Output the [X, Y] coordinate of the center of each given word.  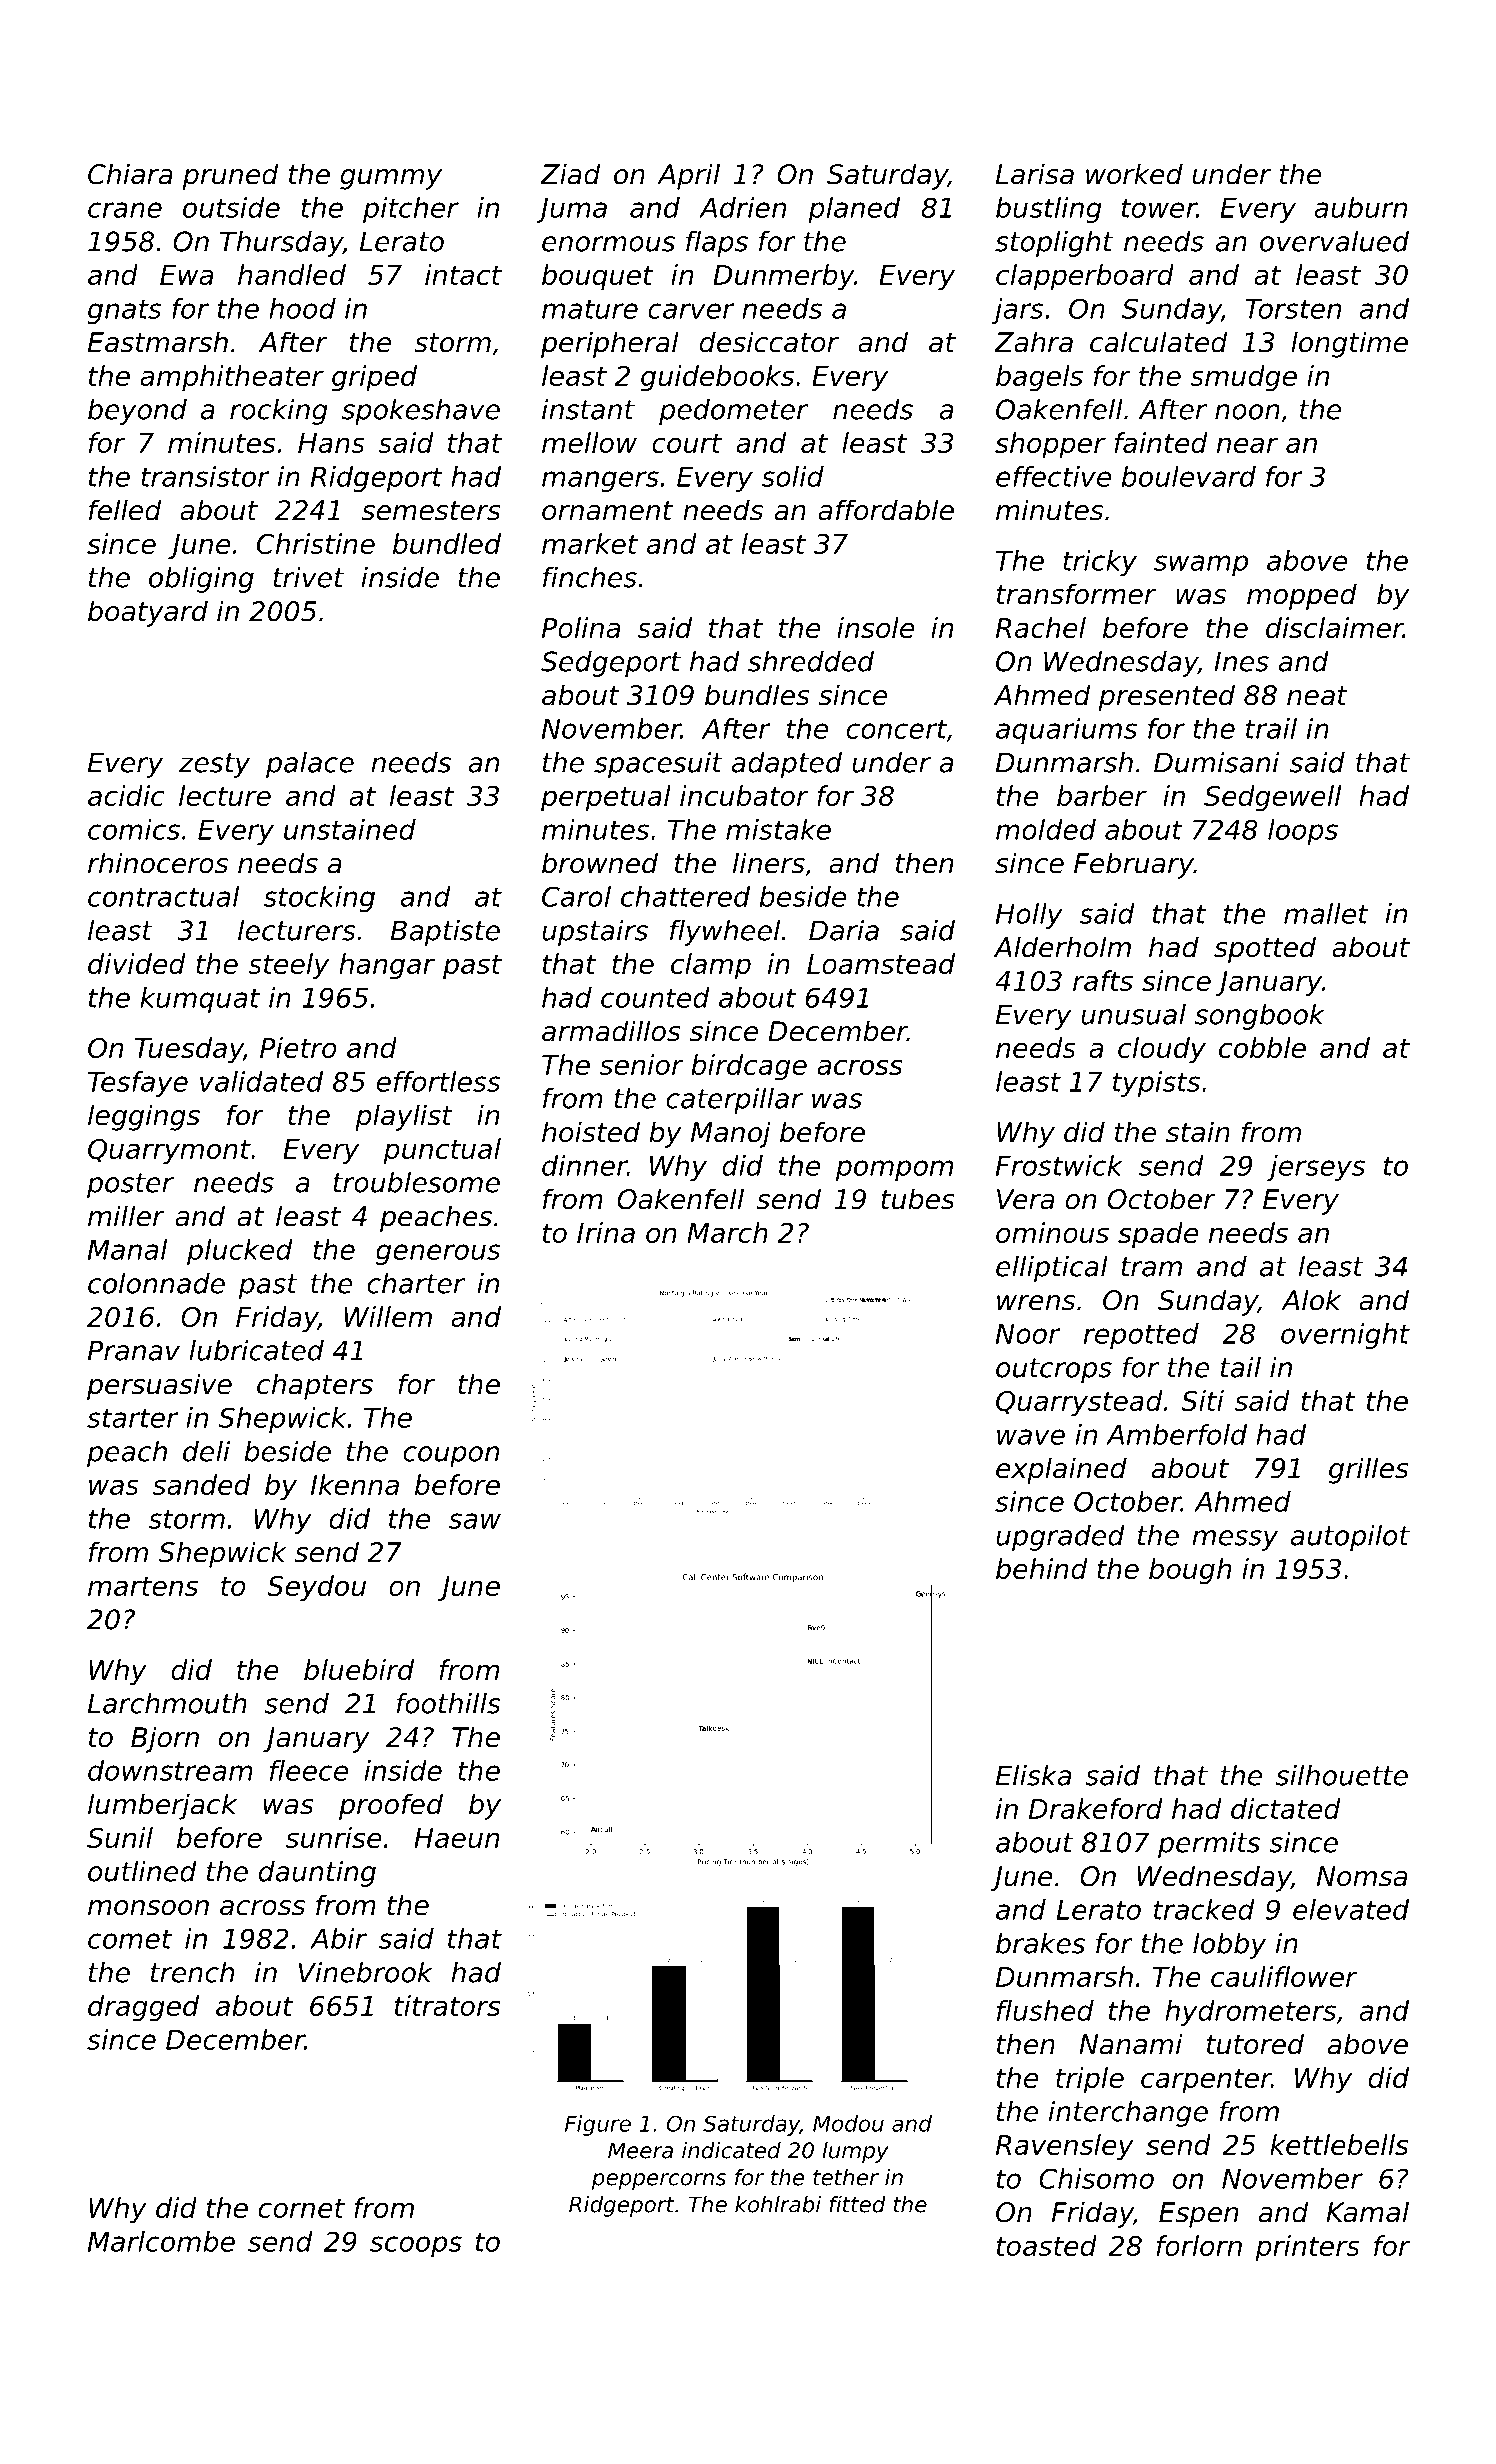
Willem [388, 1316]
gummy [391, 179]
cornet [302, 2208]
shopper [1050, 445]
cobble [1262, 1047]
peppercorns [659, 2181]
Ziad [570, 174]
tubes [918, 1199]
